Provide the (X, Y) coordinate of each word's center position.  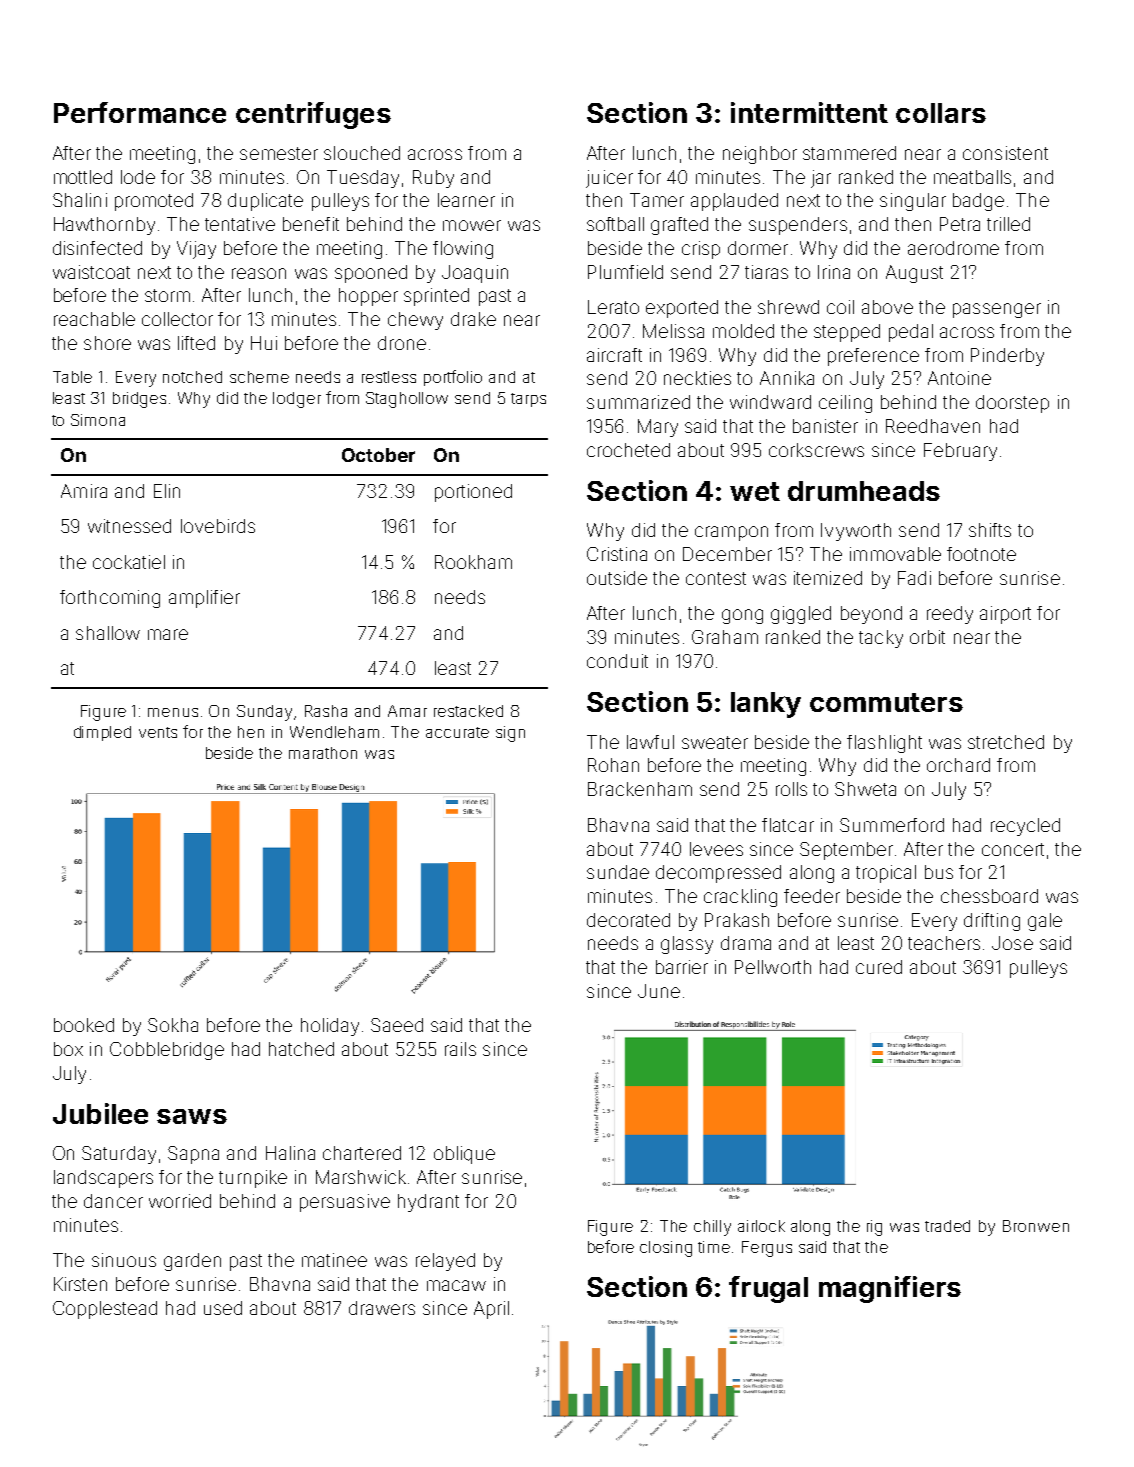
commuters (886, 702)
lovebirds (218, 526)
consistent (1005, 153)
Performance (140, 112)
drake (473, 319)
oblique (464, 1155)
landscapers (103, 1179)
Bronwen (1036, 1226)
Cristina (617, 554)
